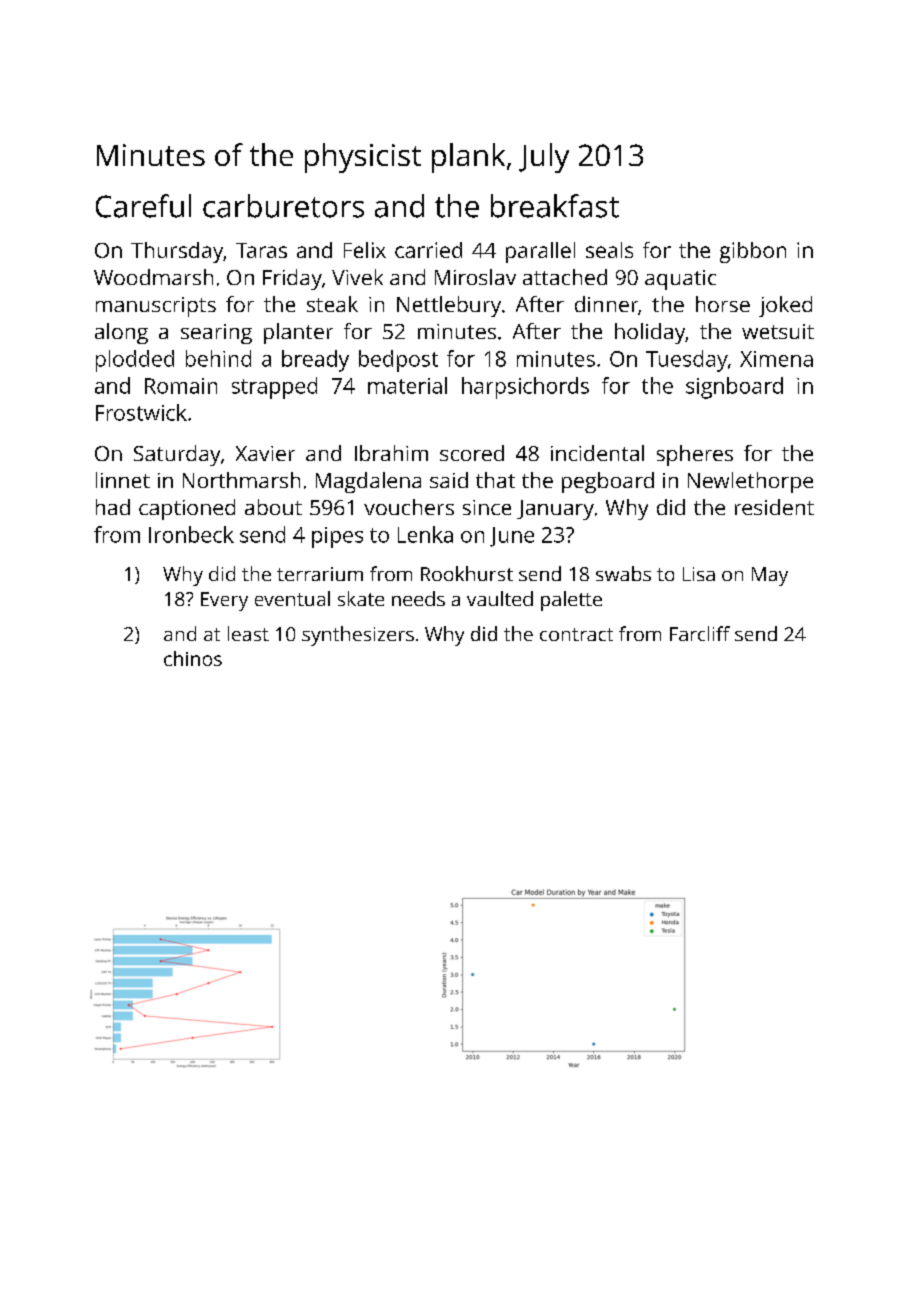  Describe the element at coordinates (609, 250) in the screenshot. I see `seals` at that location.
